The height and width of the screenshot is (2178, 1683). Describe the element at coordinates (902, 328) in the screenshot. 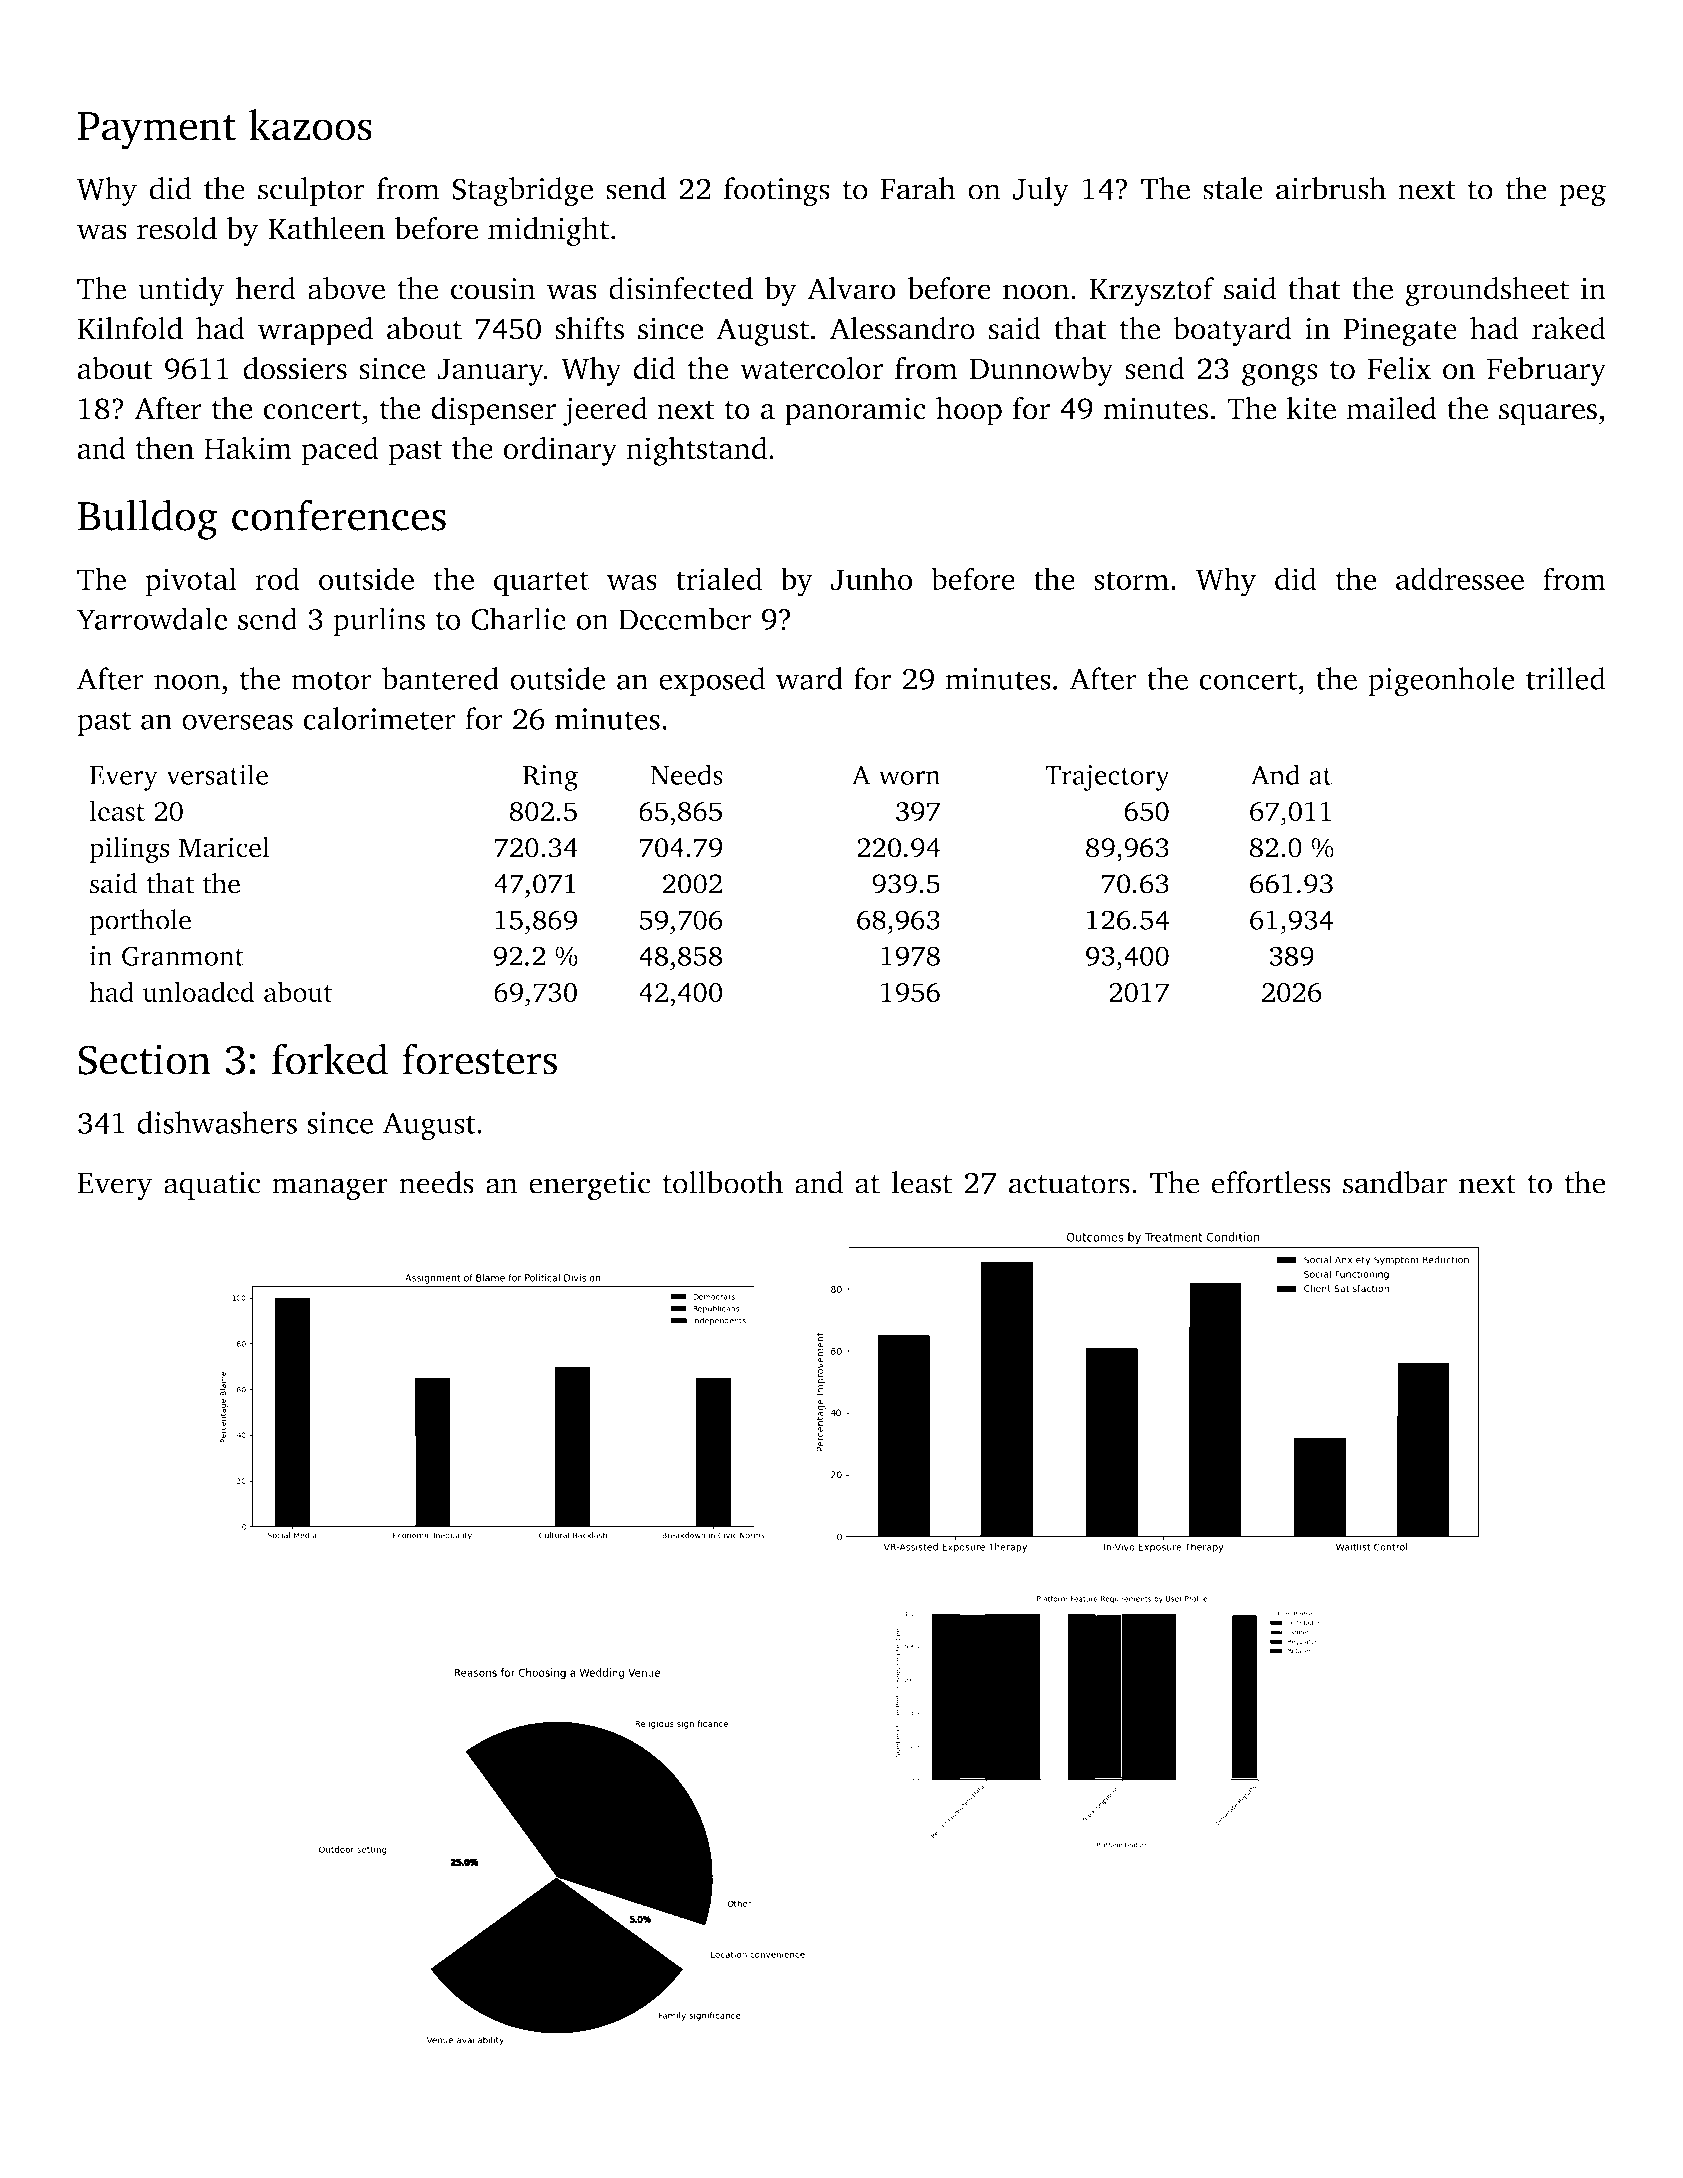

I see `Alessandro` at that location.
